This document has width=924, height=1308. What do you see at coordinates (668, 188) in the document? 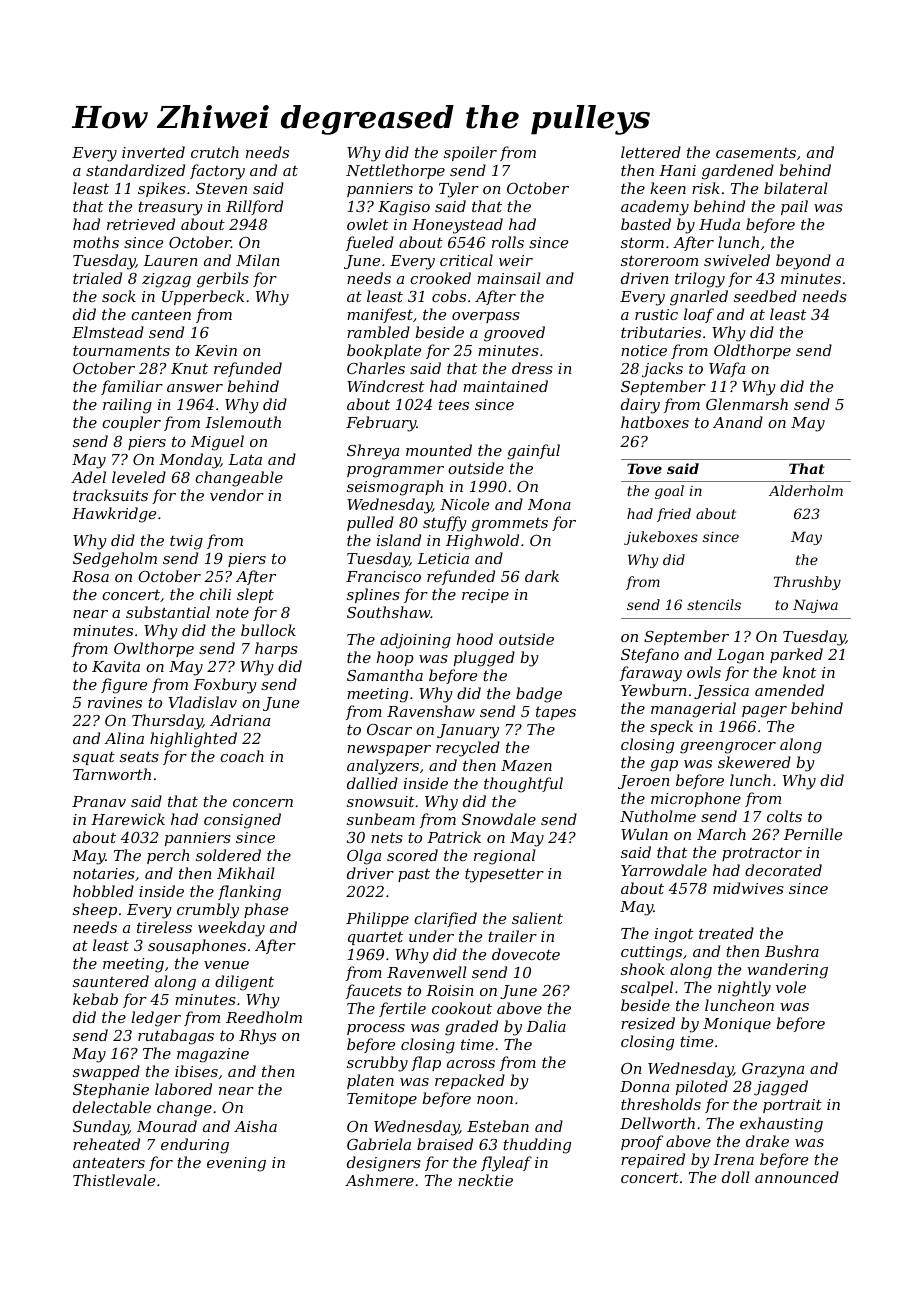
I see `keen` at bounding box center [668, 188].
